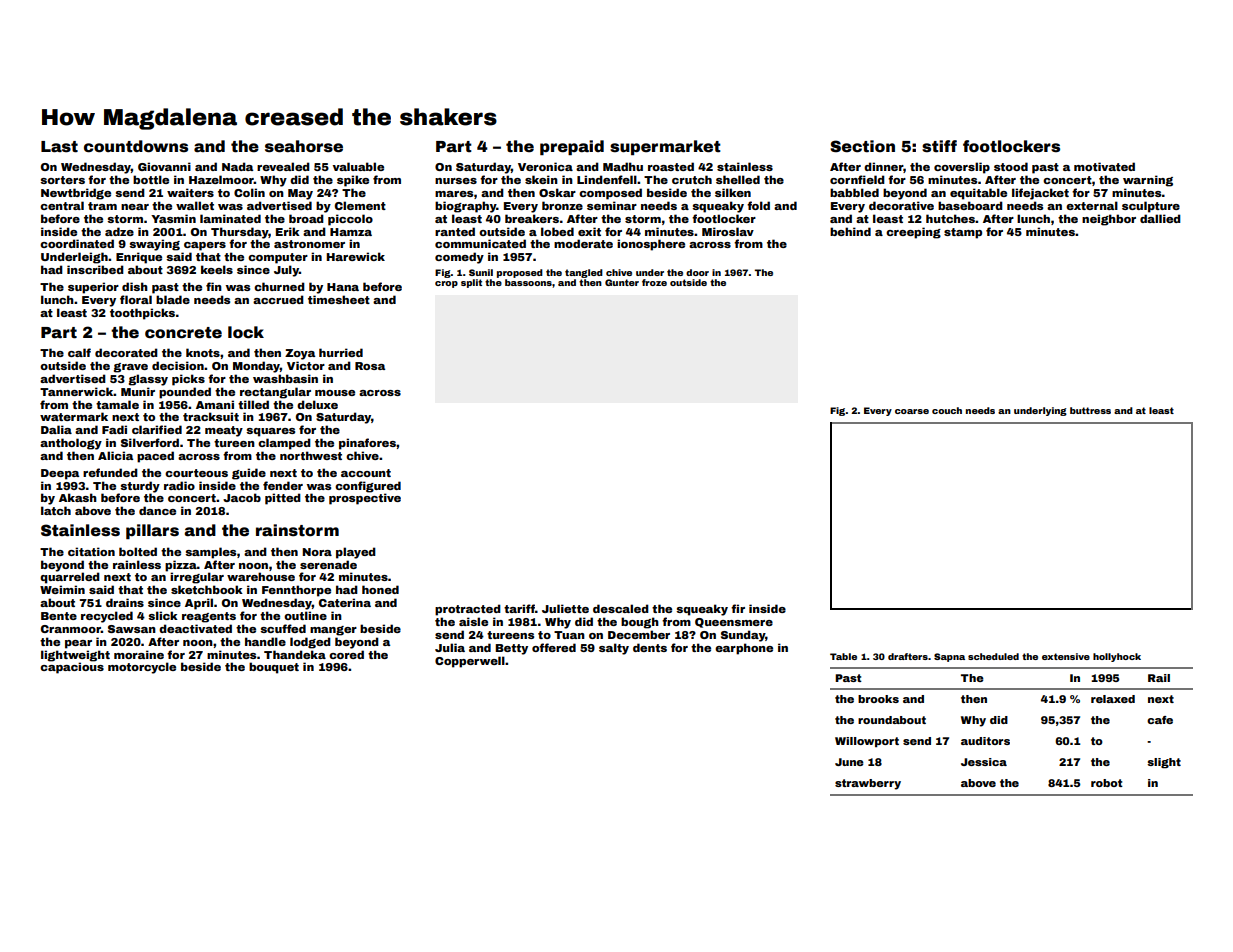 Image resolution: width=1233 pixels, height=952 pixels. Describe the element at coordinates (136, 146) in the document. I see `countdowns` at that location.
